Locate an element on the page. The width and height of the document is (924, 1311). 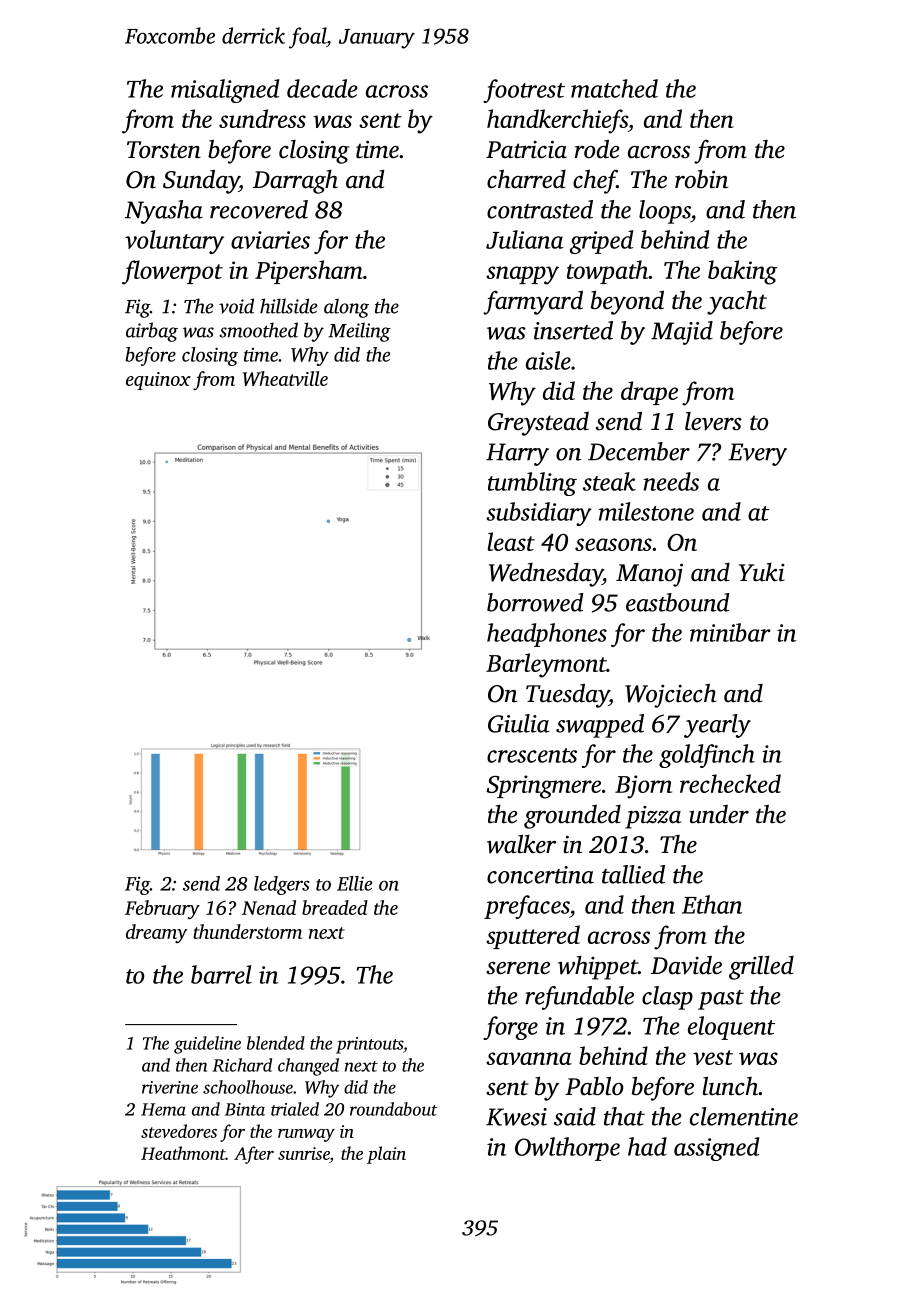
Torsten is located at coordinates (164, 150).
